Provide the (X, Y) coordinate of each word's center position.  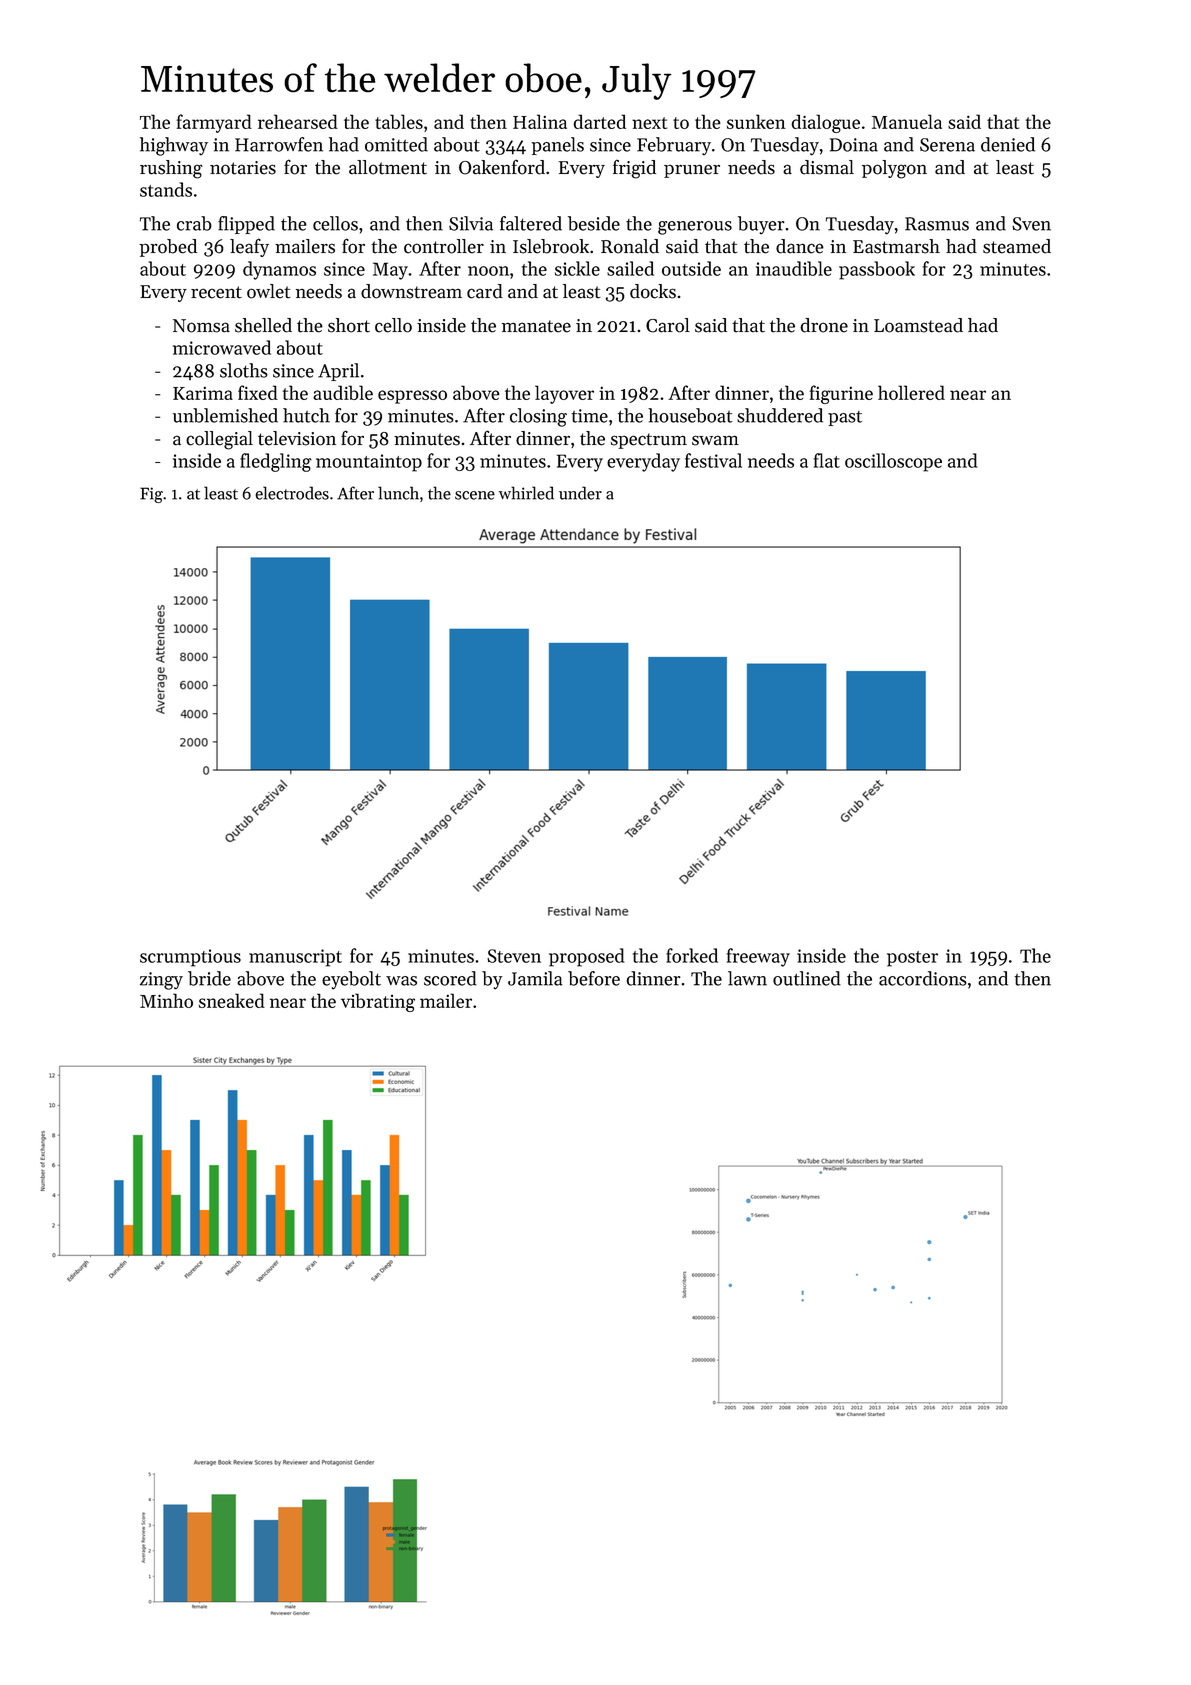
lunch (398, 493)
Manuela (907, 121)
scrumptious (190, 958)
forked (692, 955)
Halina (540, 121)
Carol (668, 325)
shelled (263, 325)
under (580, 493)
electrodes (292, 493)
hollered (911, 392)
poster (912, 959)
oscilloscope (893, 462)
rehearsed (298, 121)
